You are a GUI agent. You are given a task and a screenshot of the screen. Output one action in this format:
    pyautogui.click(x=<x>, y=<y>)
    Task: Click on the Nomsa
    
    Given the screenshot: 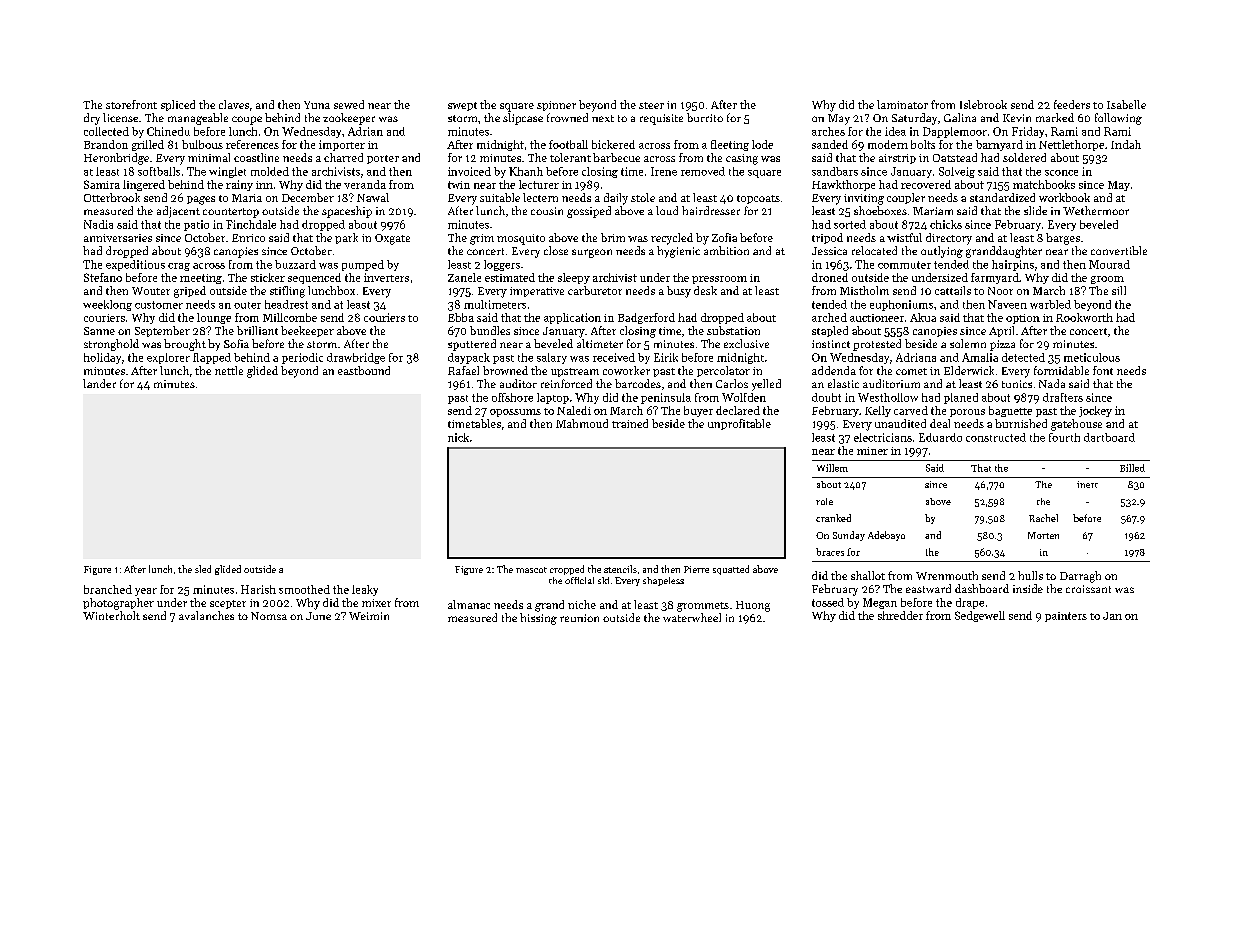 What is the action you would take?
    pyautogui.click(x=269, y=616)
